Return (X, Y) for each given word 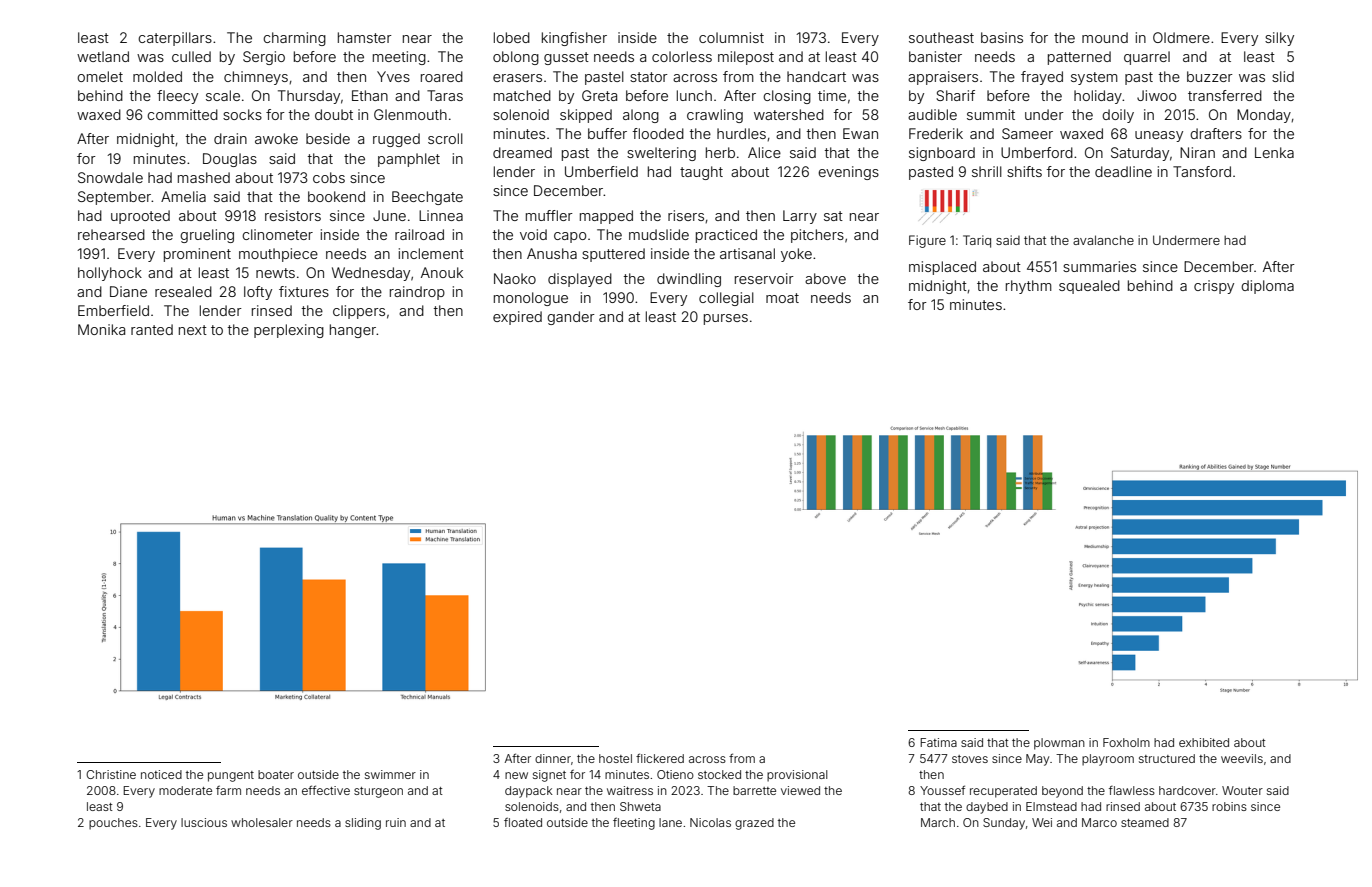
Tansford (1202, 171)
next (193, 330)
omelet (100, 76)
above (825, 278)
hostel (615, 758)
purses (726, 319)
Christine (111, 774)
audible (932, 114)
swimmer (390, 774)
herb (720, 152)
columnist (731, 37)
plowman (1059, 744)
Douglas (230, 160)
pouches (113, 824)
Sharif (955, 95)
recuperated (1003, 792)
